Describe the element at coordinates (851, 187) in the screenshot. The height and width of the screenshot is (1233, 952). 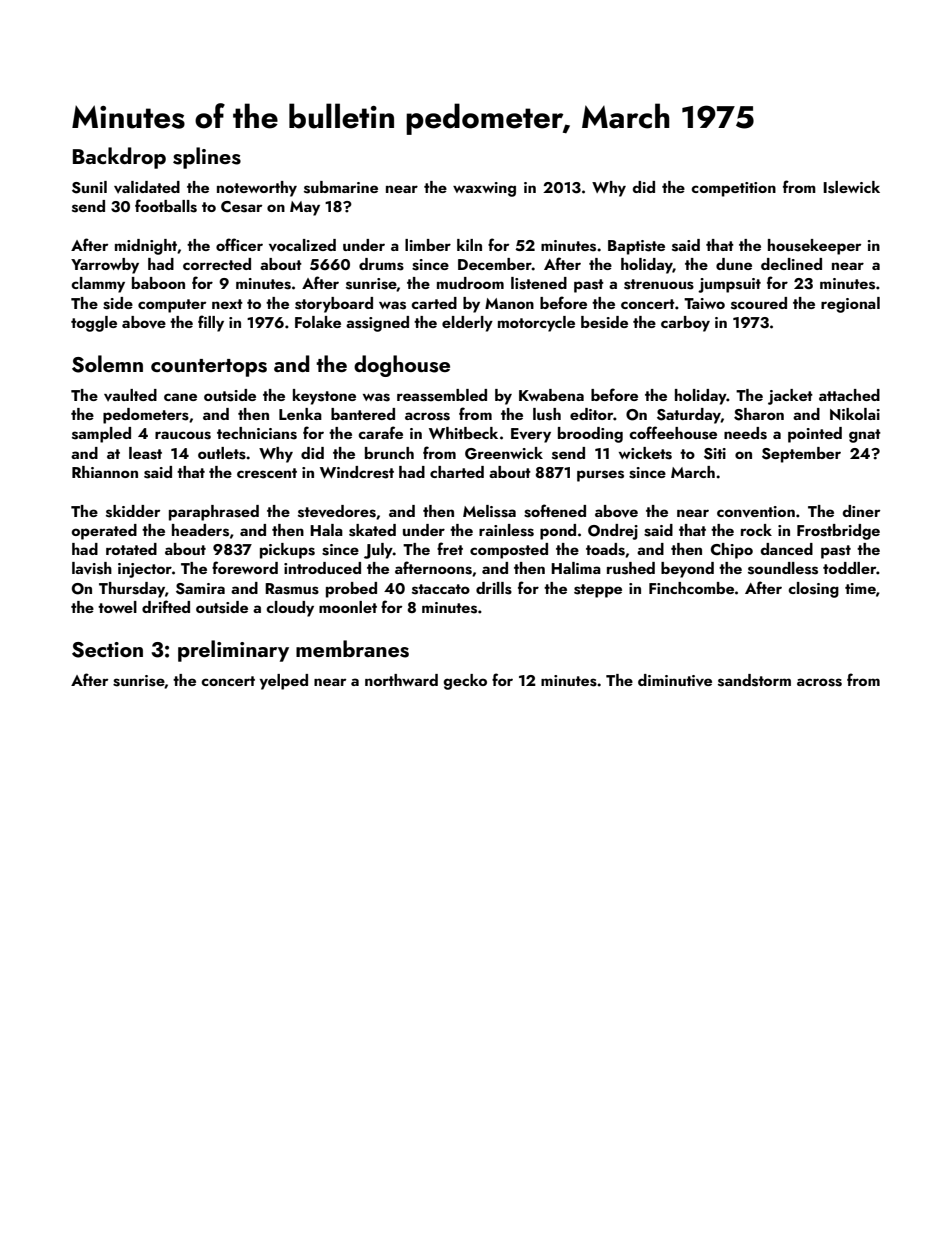
I see `Islewick` at that location.
